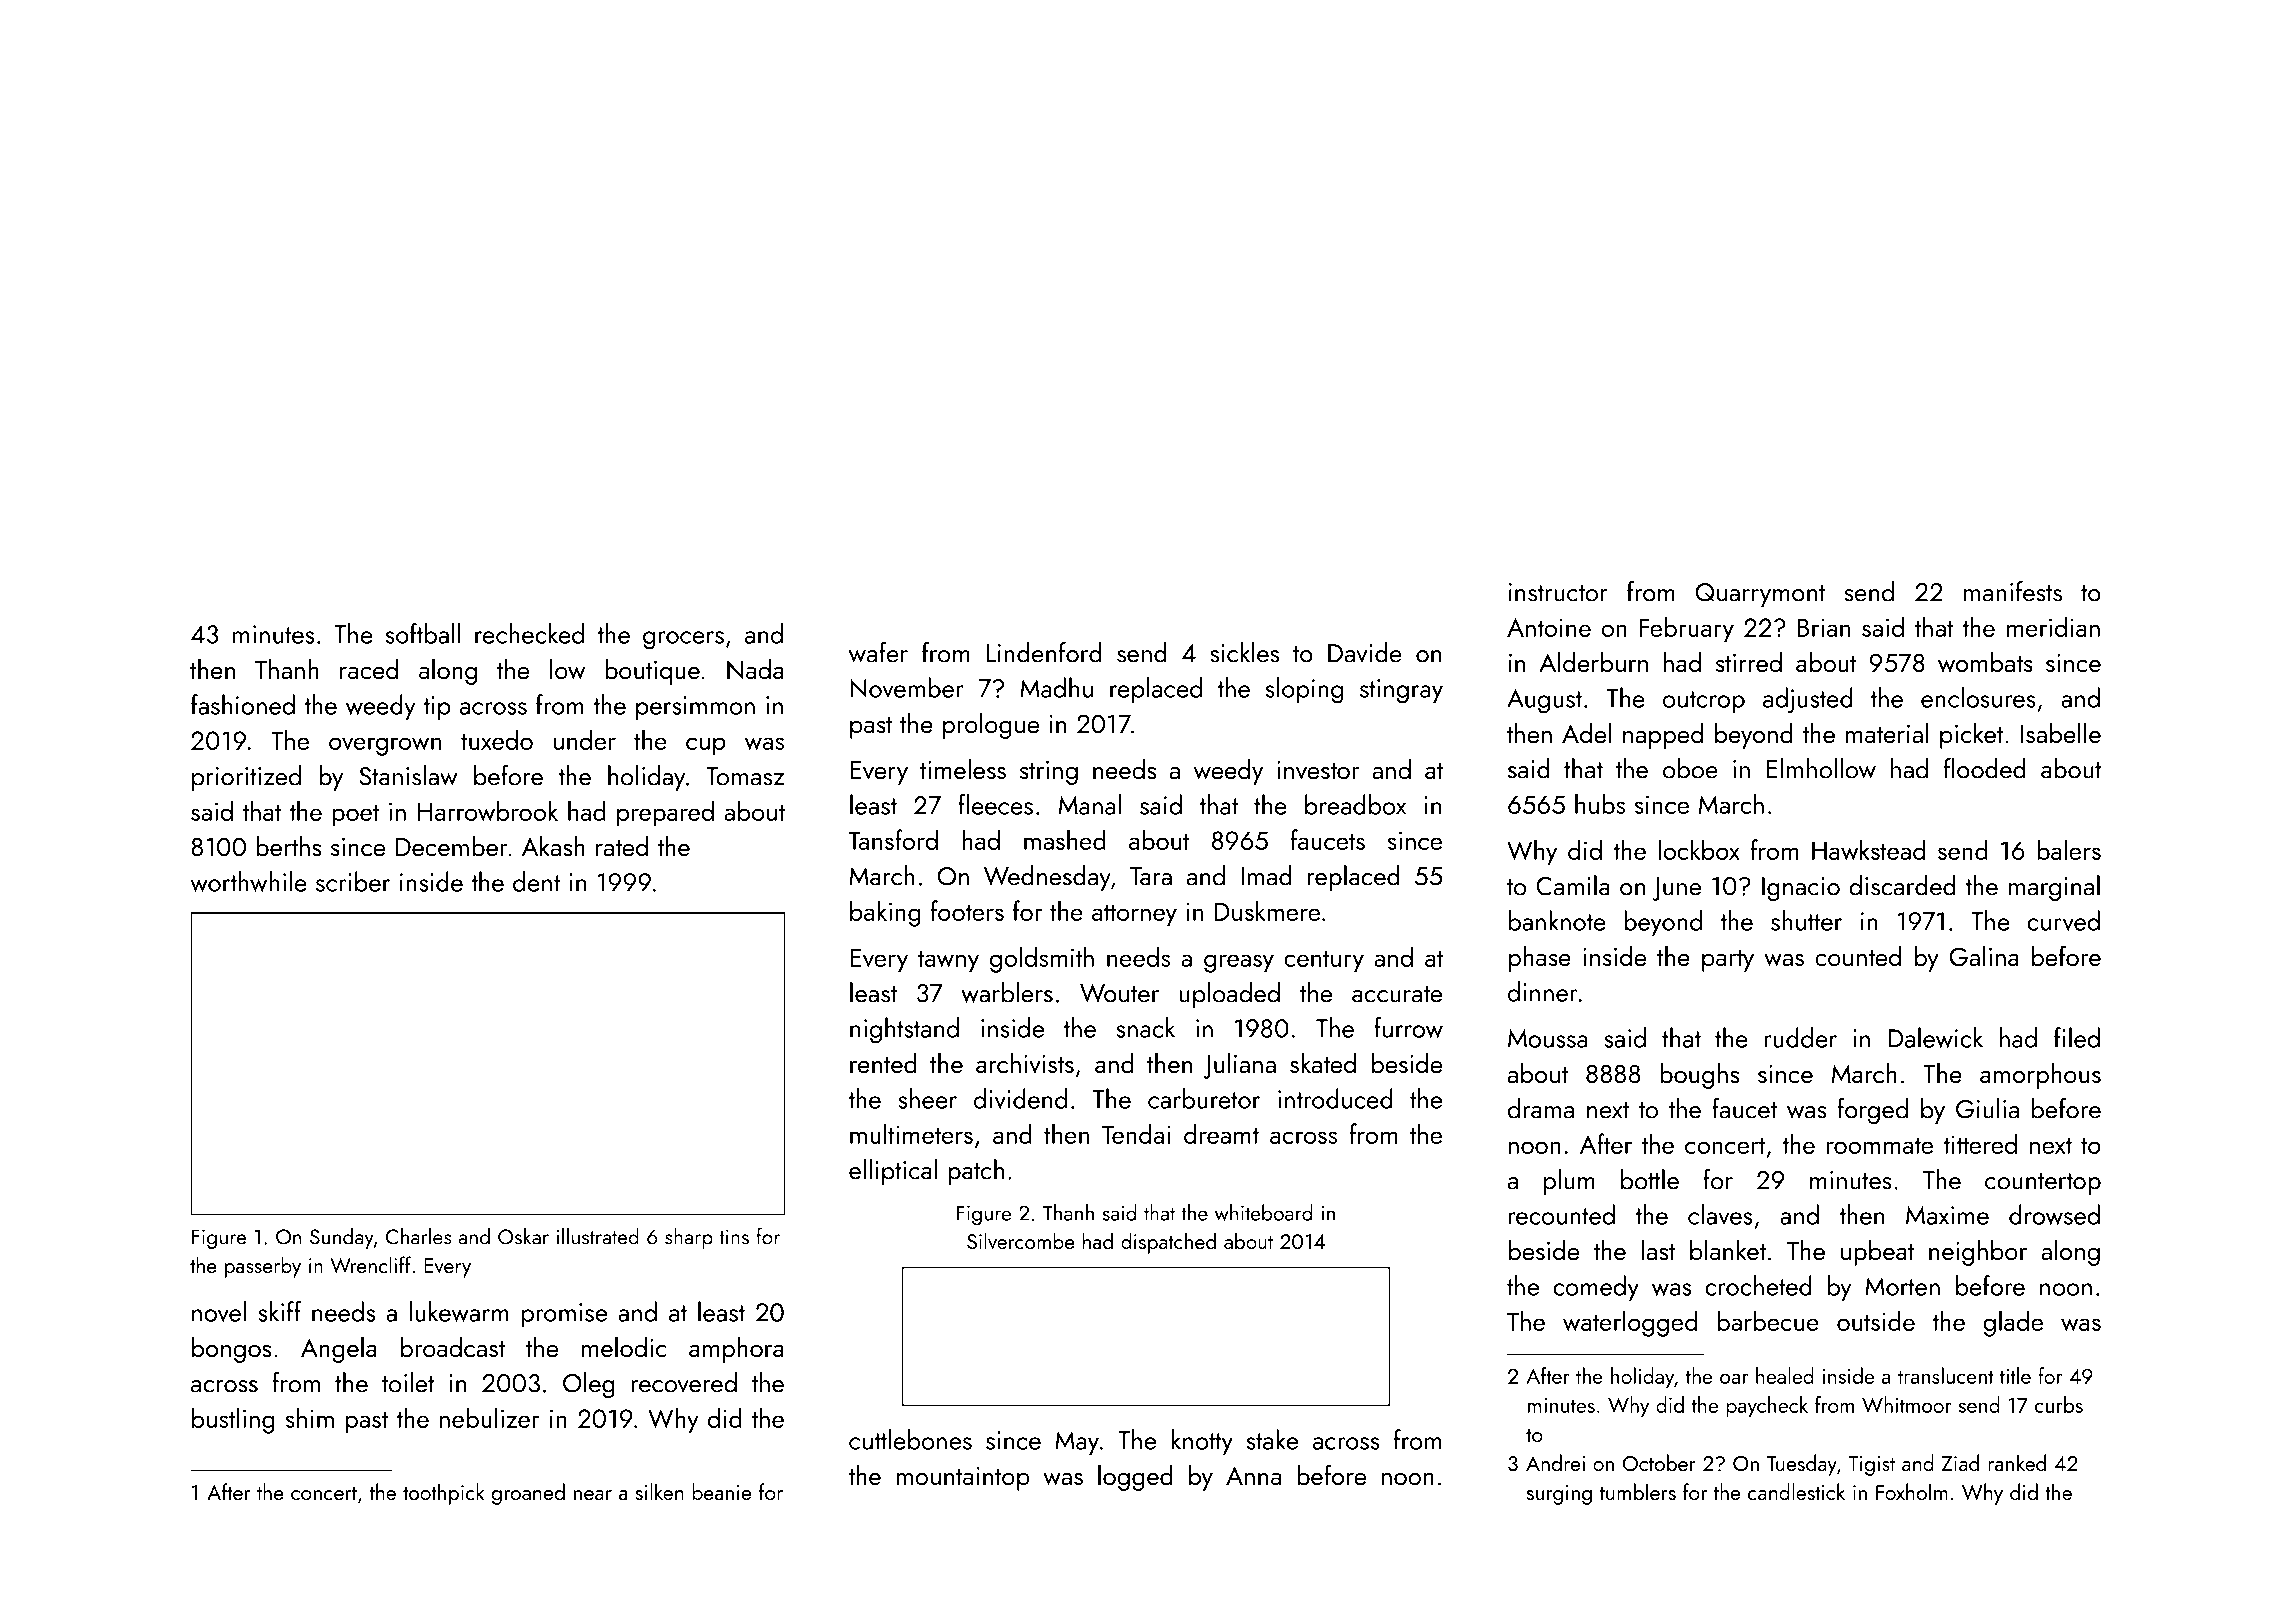  Describe the element at coordinates (2013, 591) in the page. I see `manifests` at that location.
